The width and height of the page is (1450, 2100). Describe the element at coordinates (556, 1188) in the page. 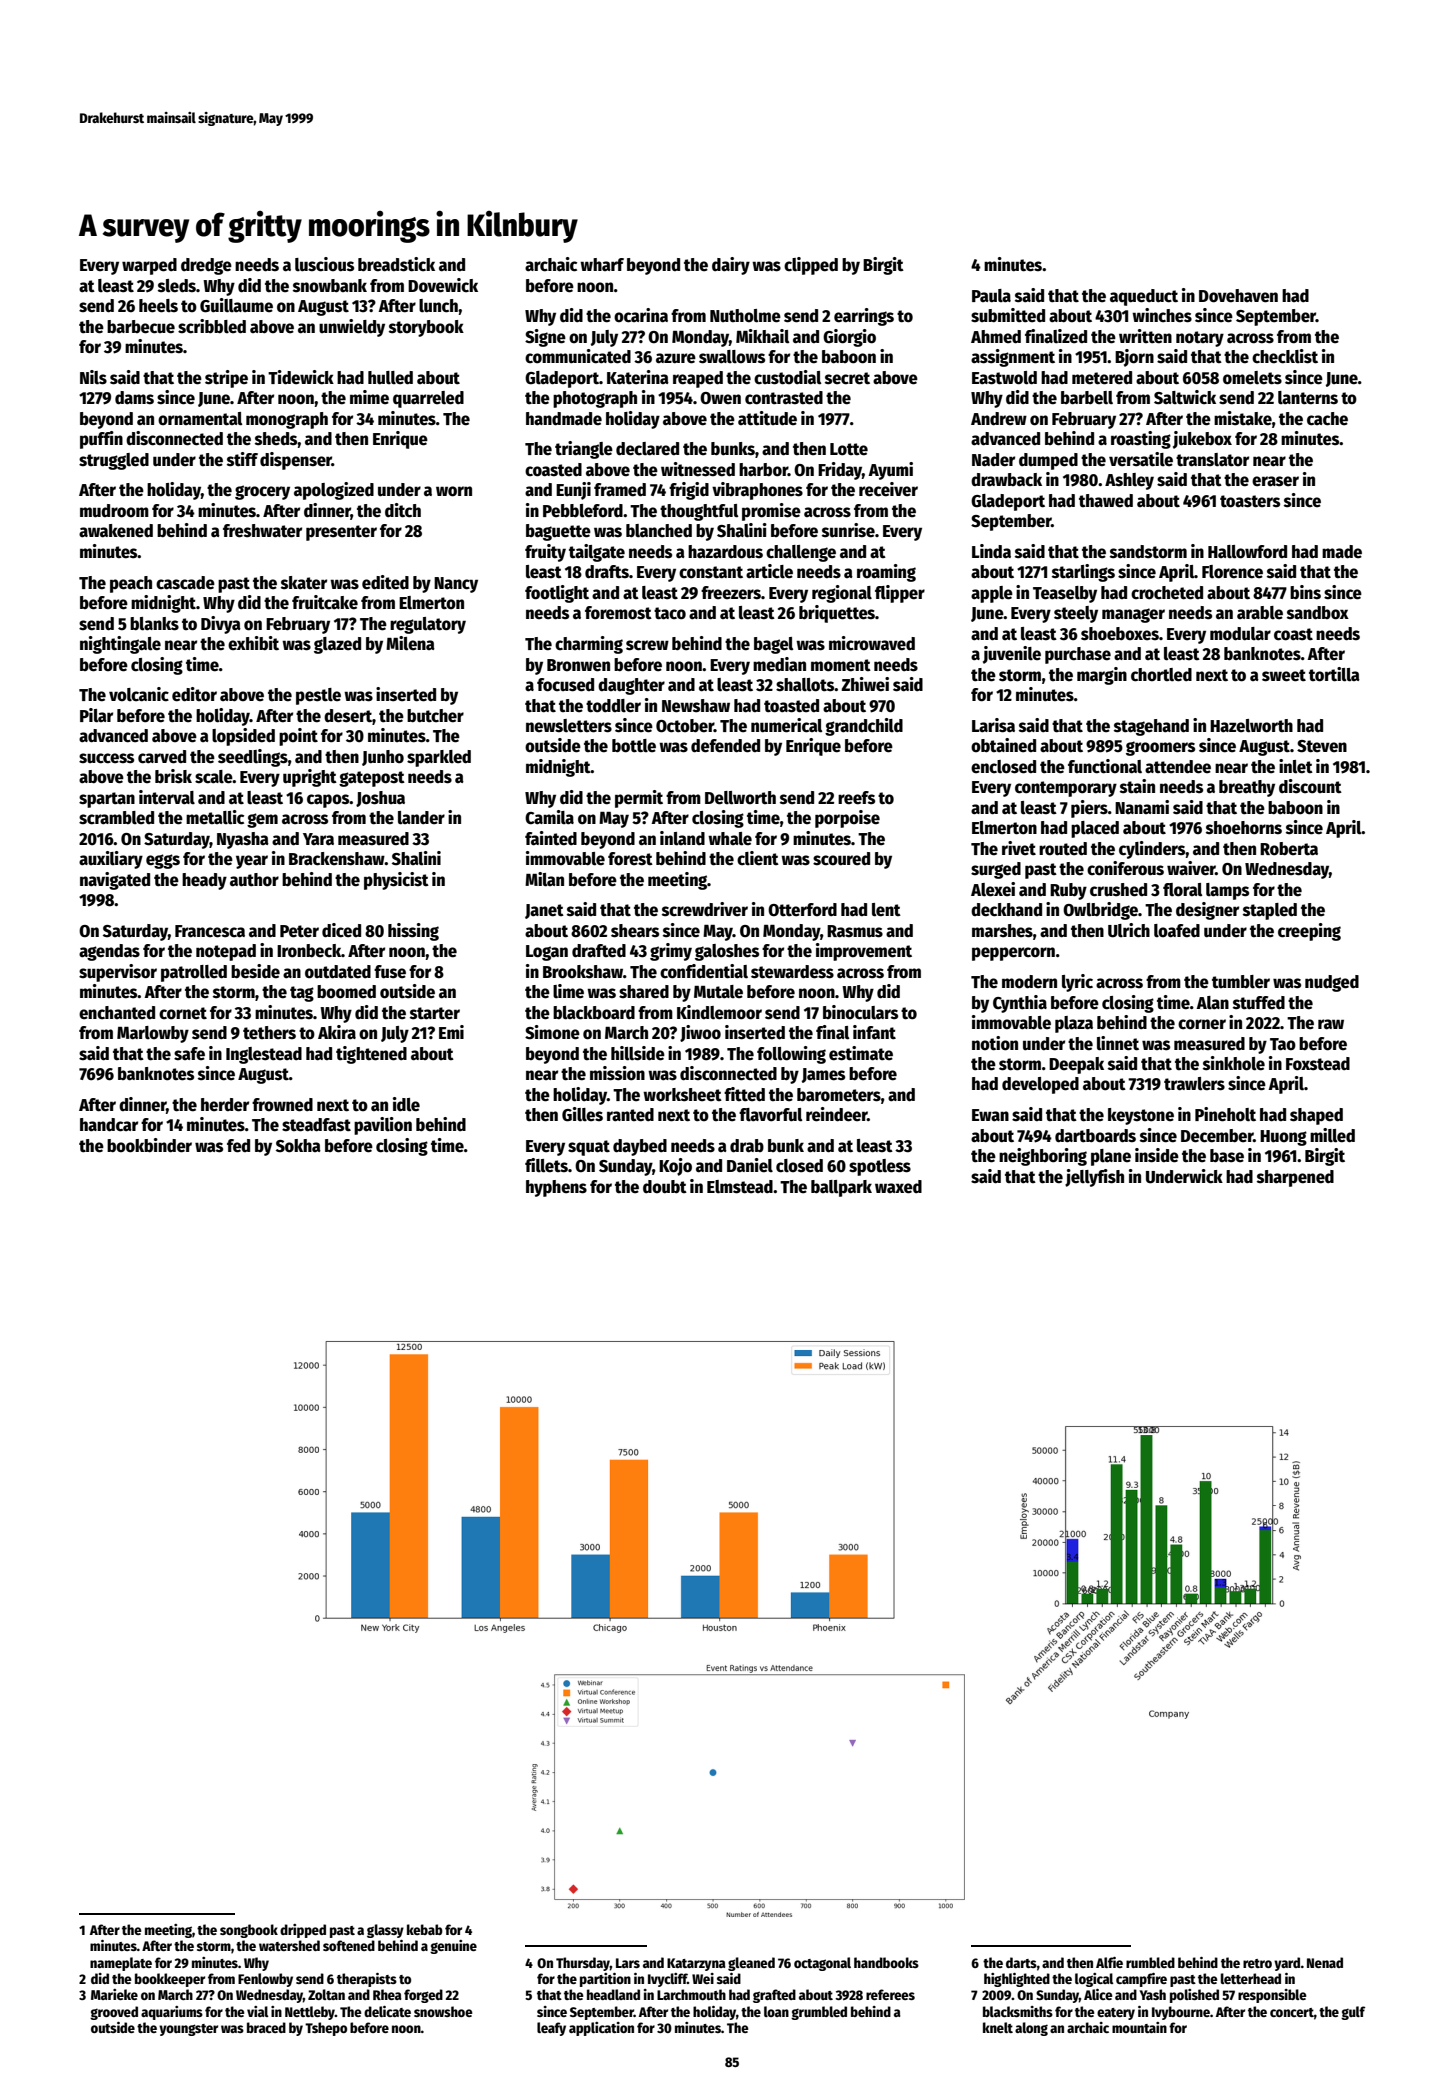

I see `hyphens` at that location.
